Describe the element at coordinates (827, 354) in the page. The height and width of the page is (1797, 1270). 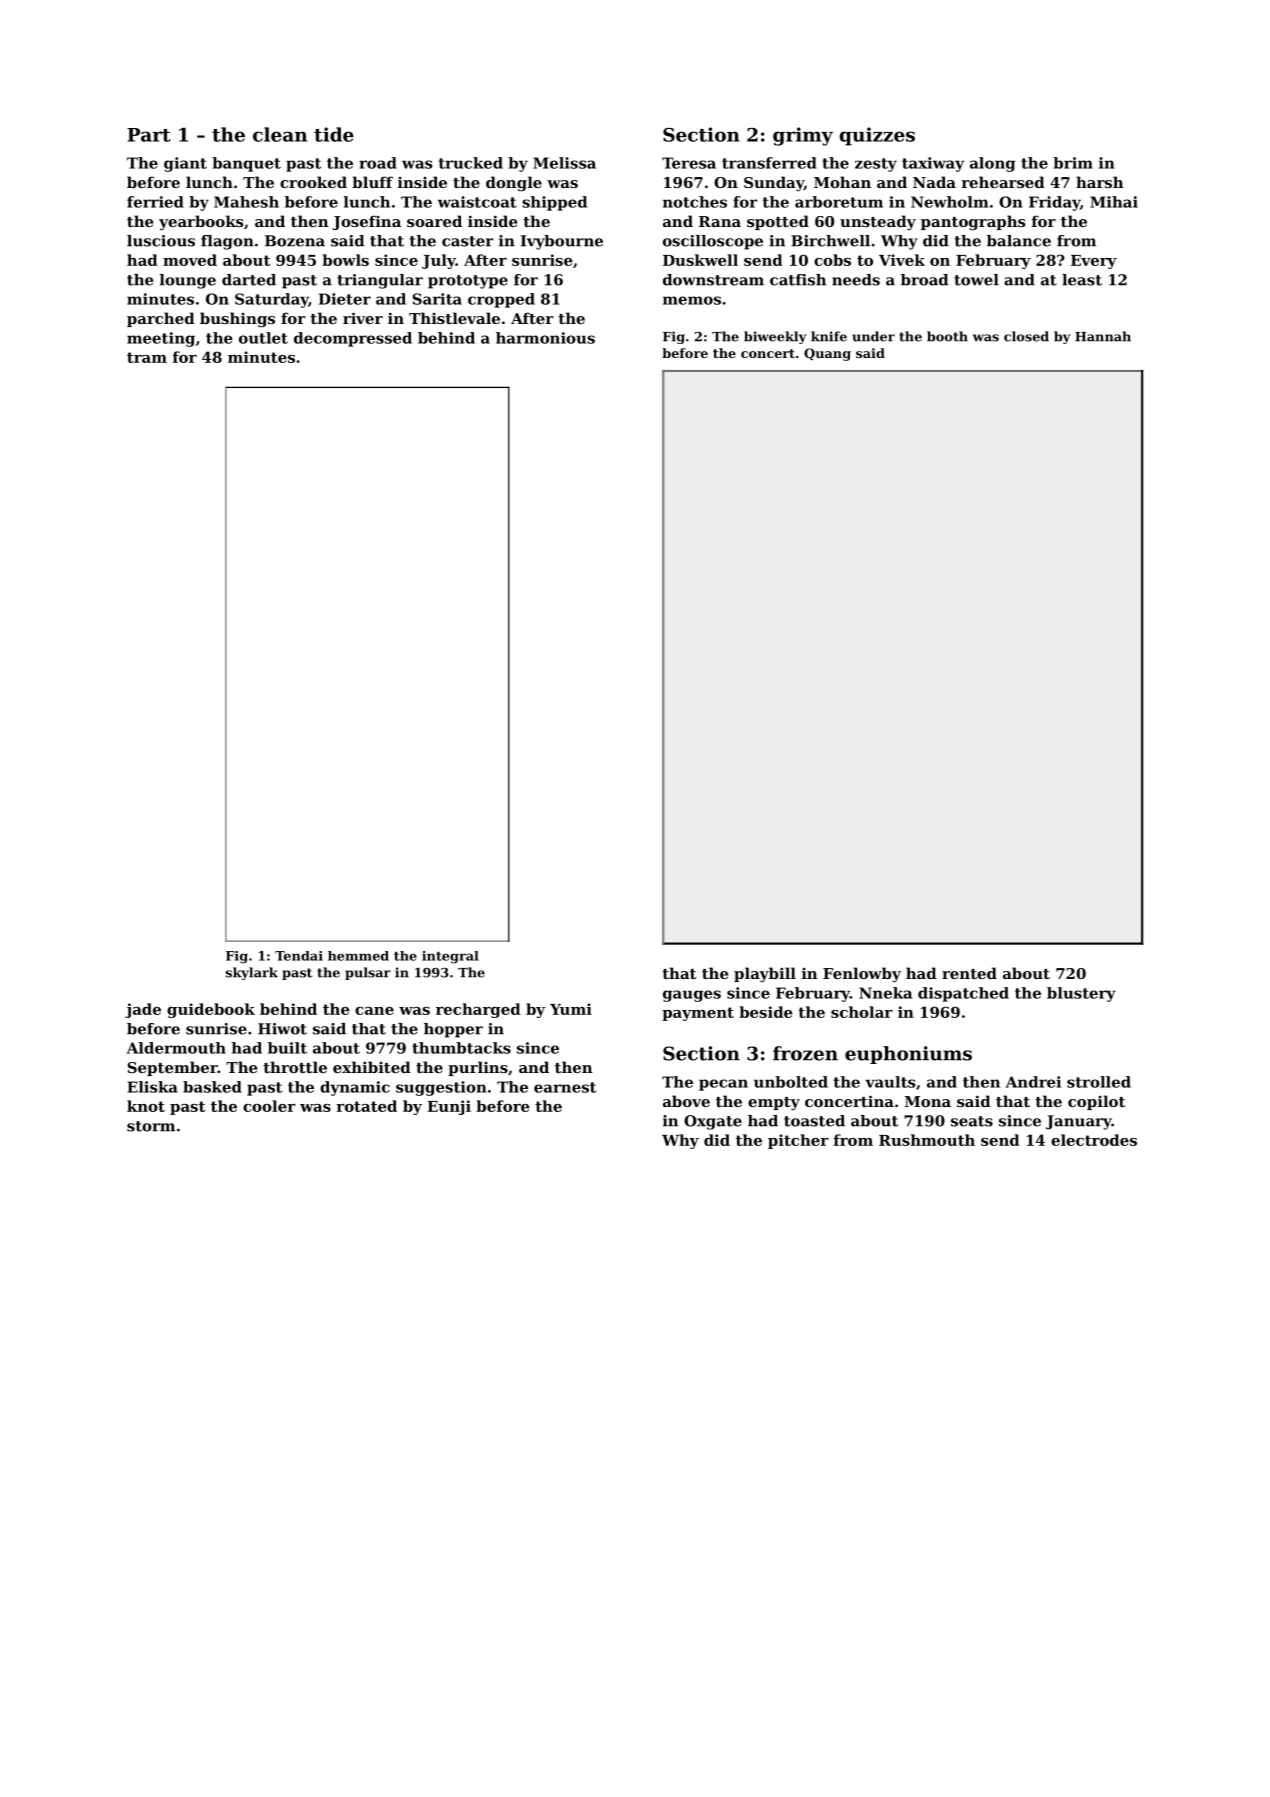
I see `Quang` at that location.
